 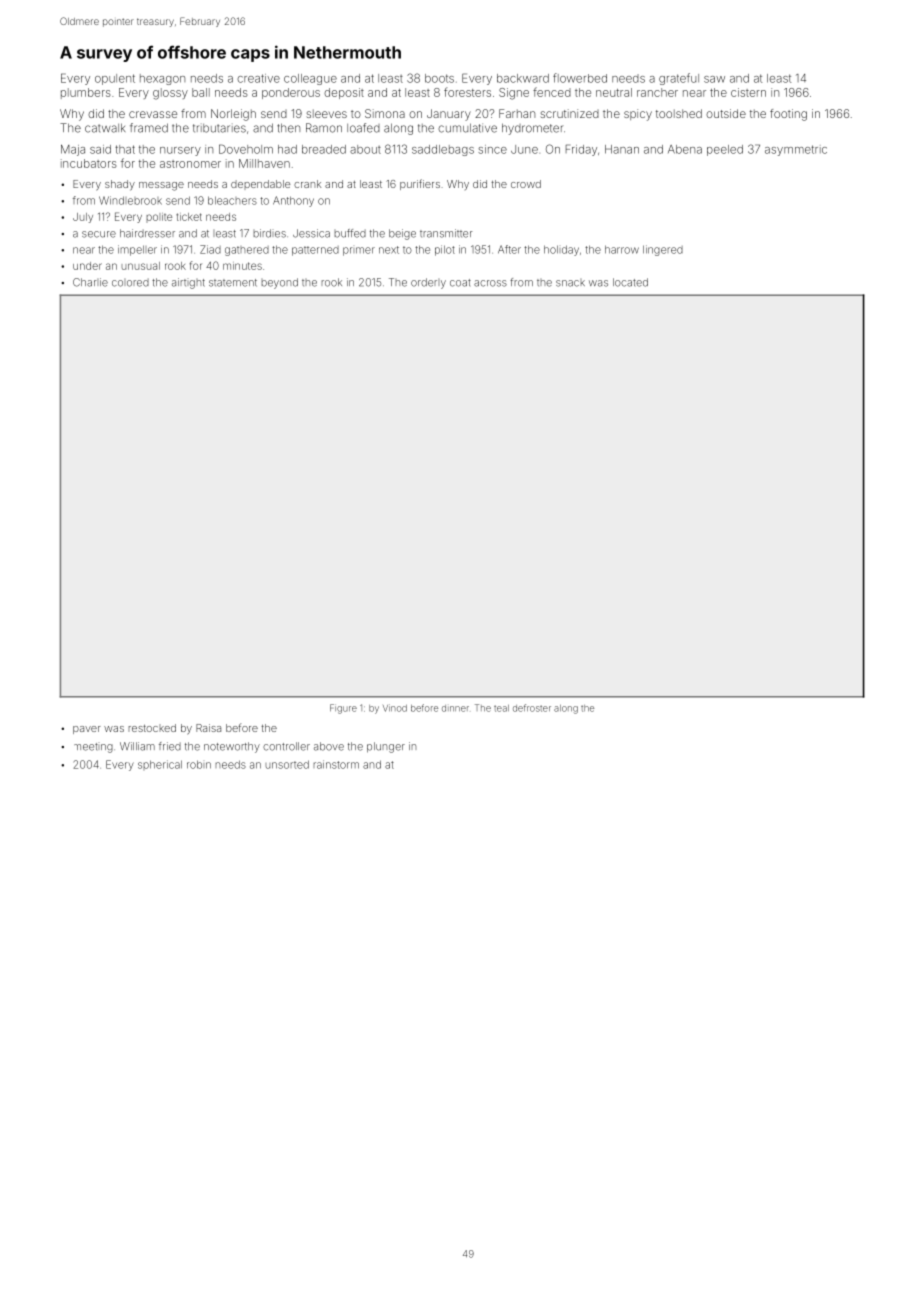 I want to click on hexagon, so click(x=162, y=79).
